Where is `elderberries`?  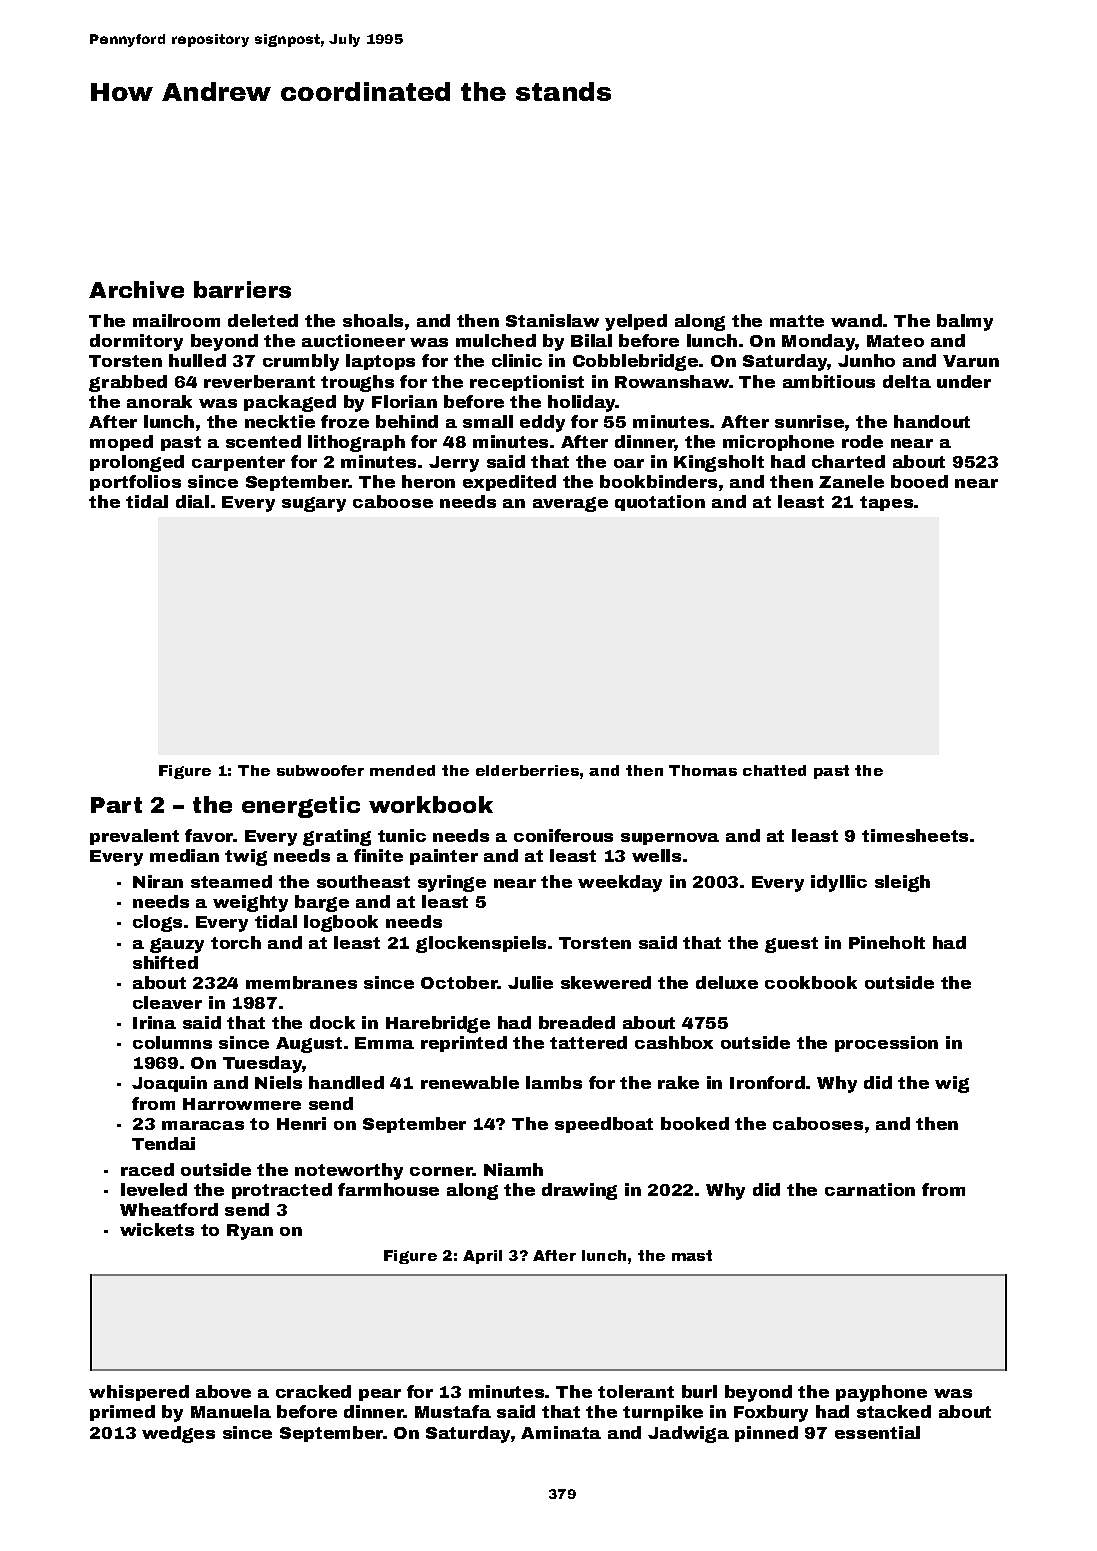
elderberries is located at coordinates (527, 770).
